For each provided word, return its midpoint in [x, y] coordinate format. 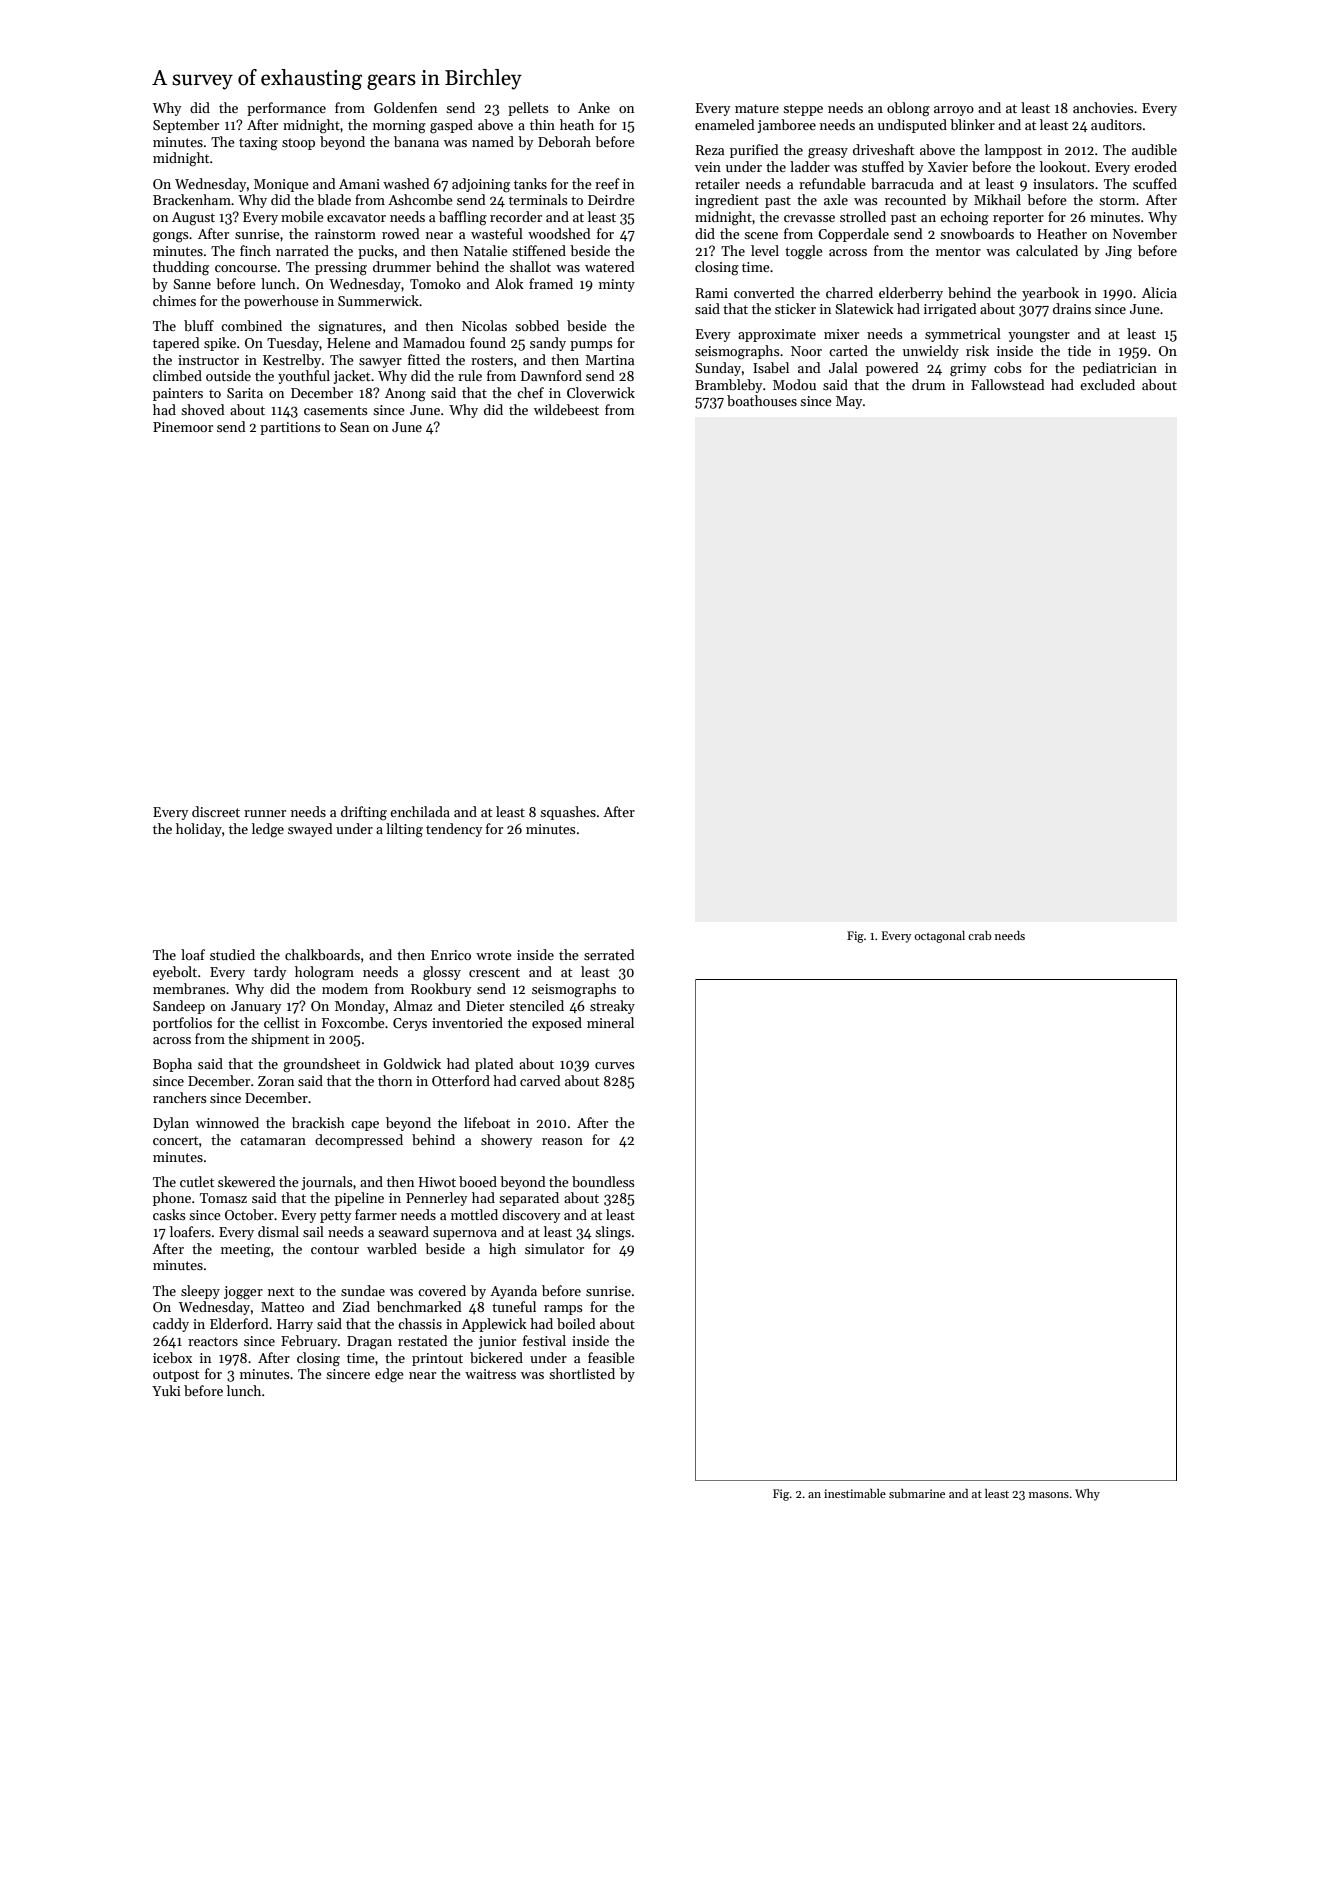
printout [437, 1359]
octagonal [939, 937]
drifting [364, 813]
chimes [174, 300]
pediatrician [1120, 369]
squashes [568, 813]
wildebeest [566, 409]
